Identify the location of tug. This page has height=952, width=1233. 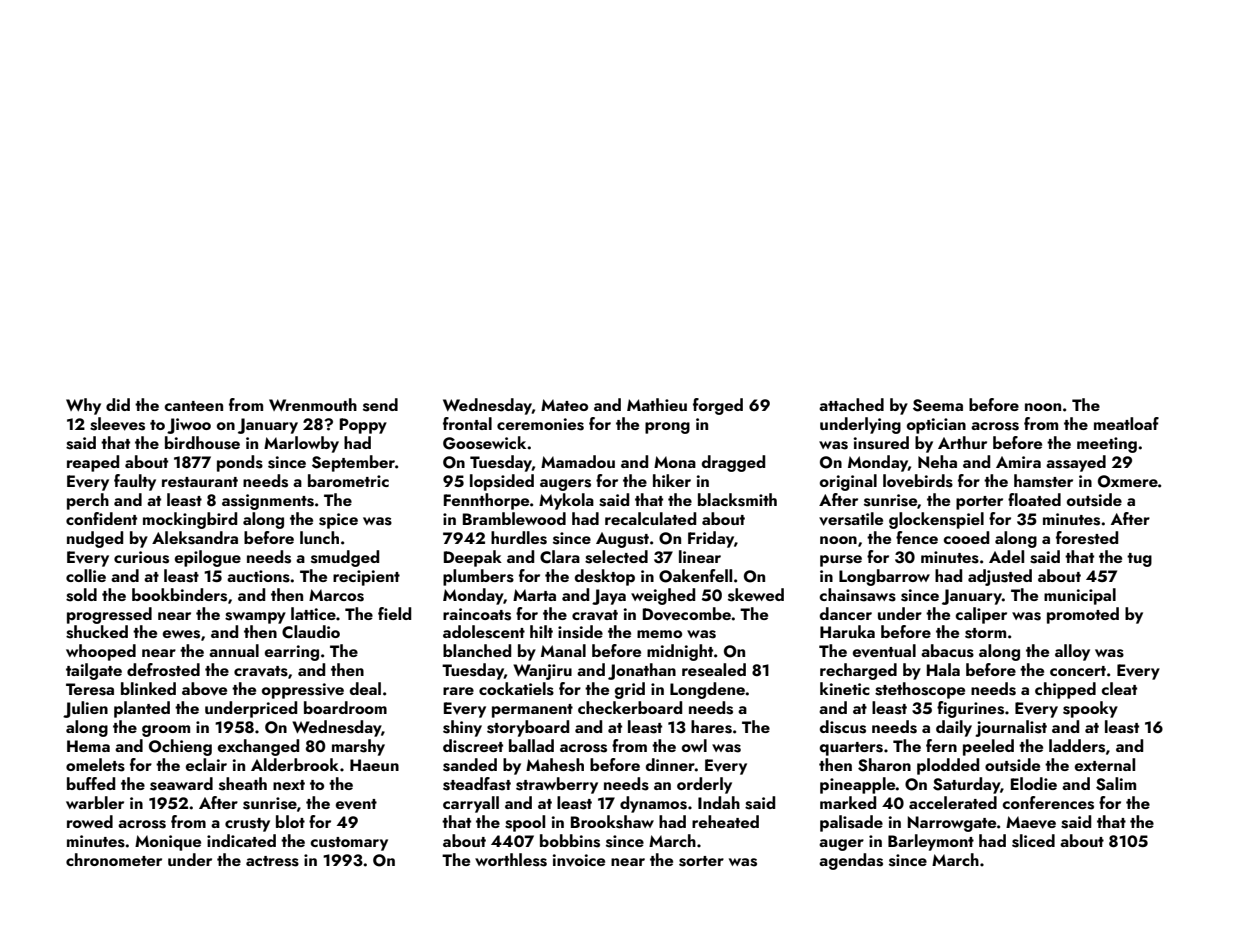
(1139, 560).
